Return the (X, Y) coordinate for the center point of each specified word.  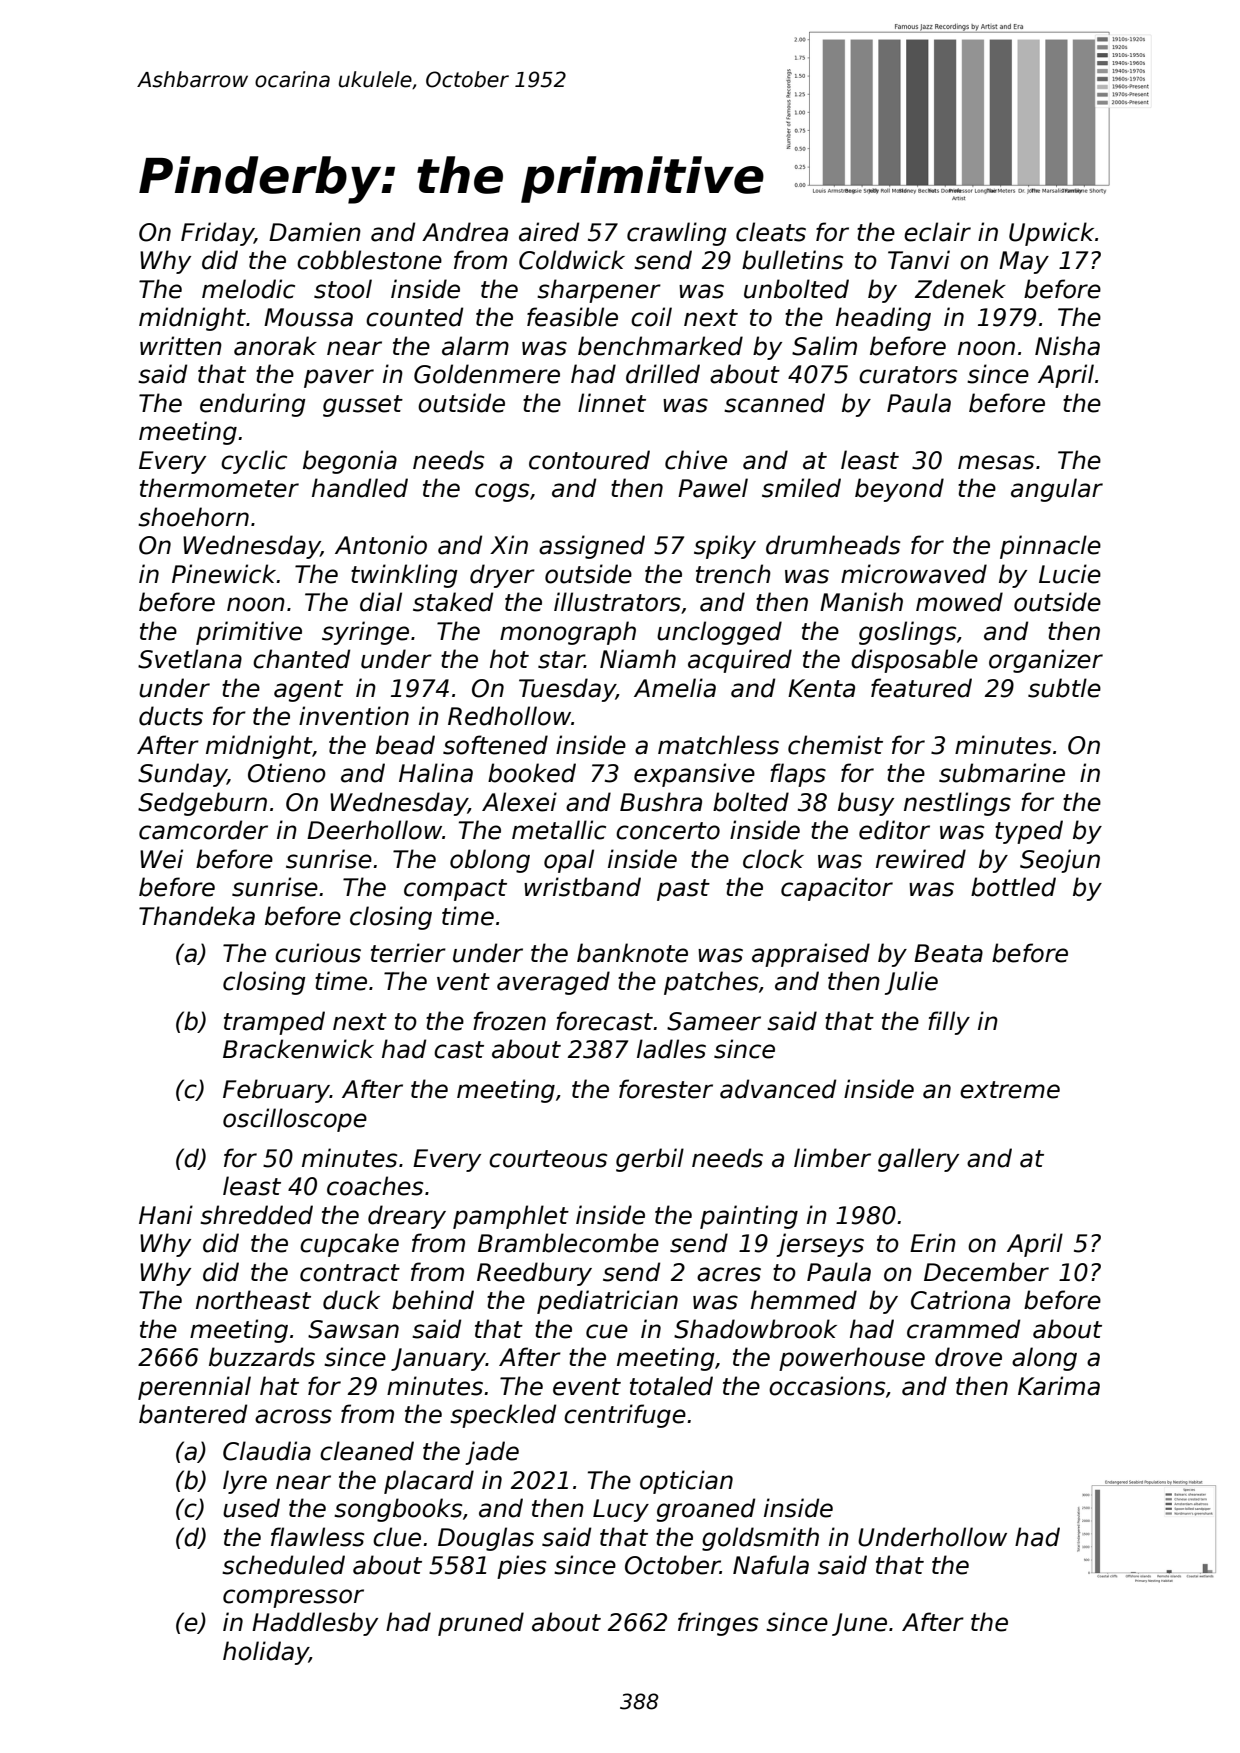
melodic (248, 289)
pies (521, 1567)
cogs (502, 492)
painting (749, 1217)
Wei (161, 859)
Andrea (465, 232)
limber (832, 1158)
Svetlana (190, 659)
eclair (937, 232)
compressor (293, 1598)
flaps (798, 775)
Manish (861, 602)
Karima (1059, 1386)
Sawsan (353, 1329)
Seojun (1060, 861)
